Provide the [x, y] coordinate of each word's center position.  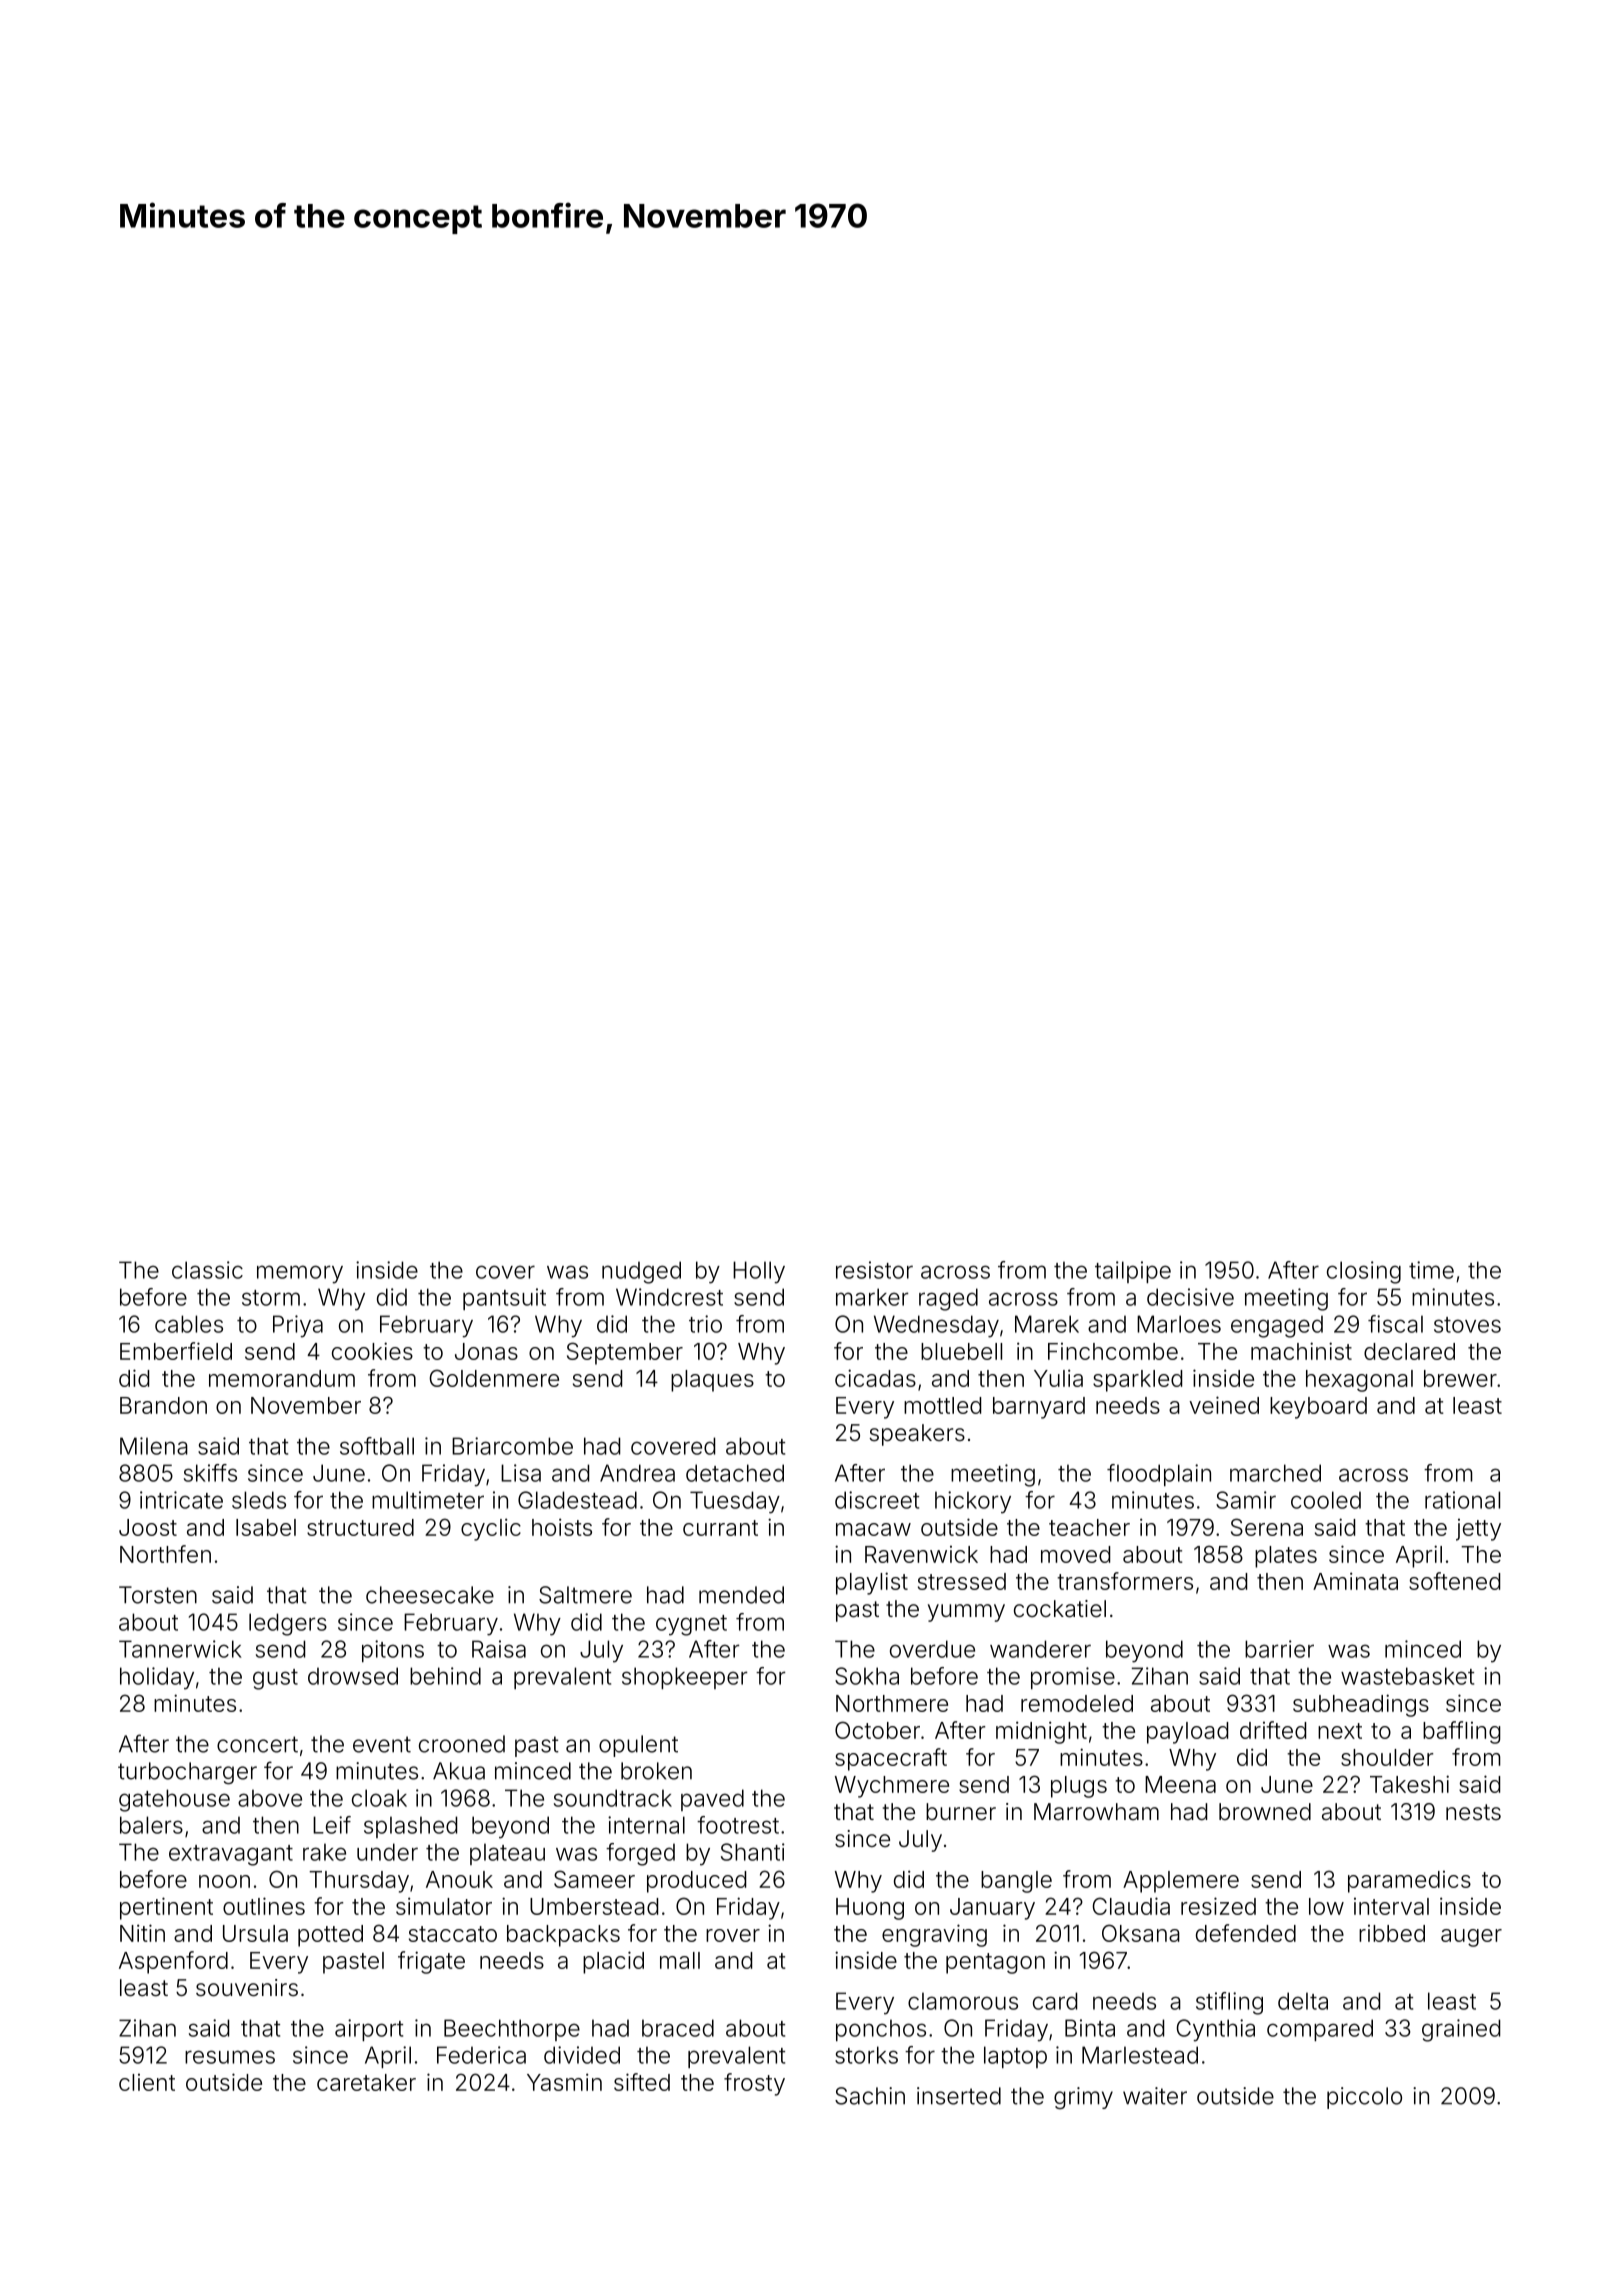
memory [300, 1274]
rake [324, 1852]
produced [696, 1882]
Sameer [594, 1879]
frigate [431, 1962]
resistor [874, 1270]
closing [1364, 1272]
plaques [712, 1381]
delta [1303, 2001]
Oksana [1141, 1933]
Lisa [521, 1473]
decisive [1190, 1297]
